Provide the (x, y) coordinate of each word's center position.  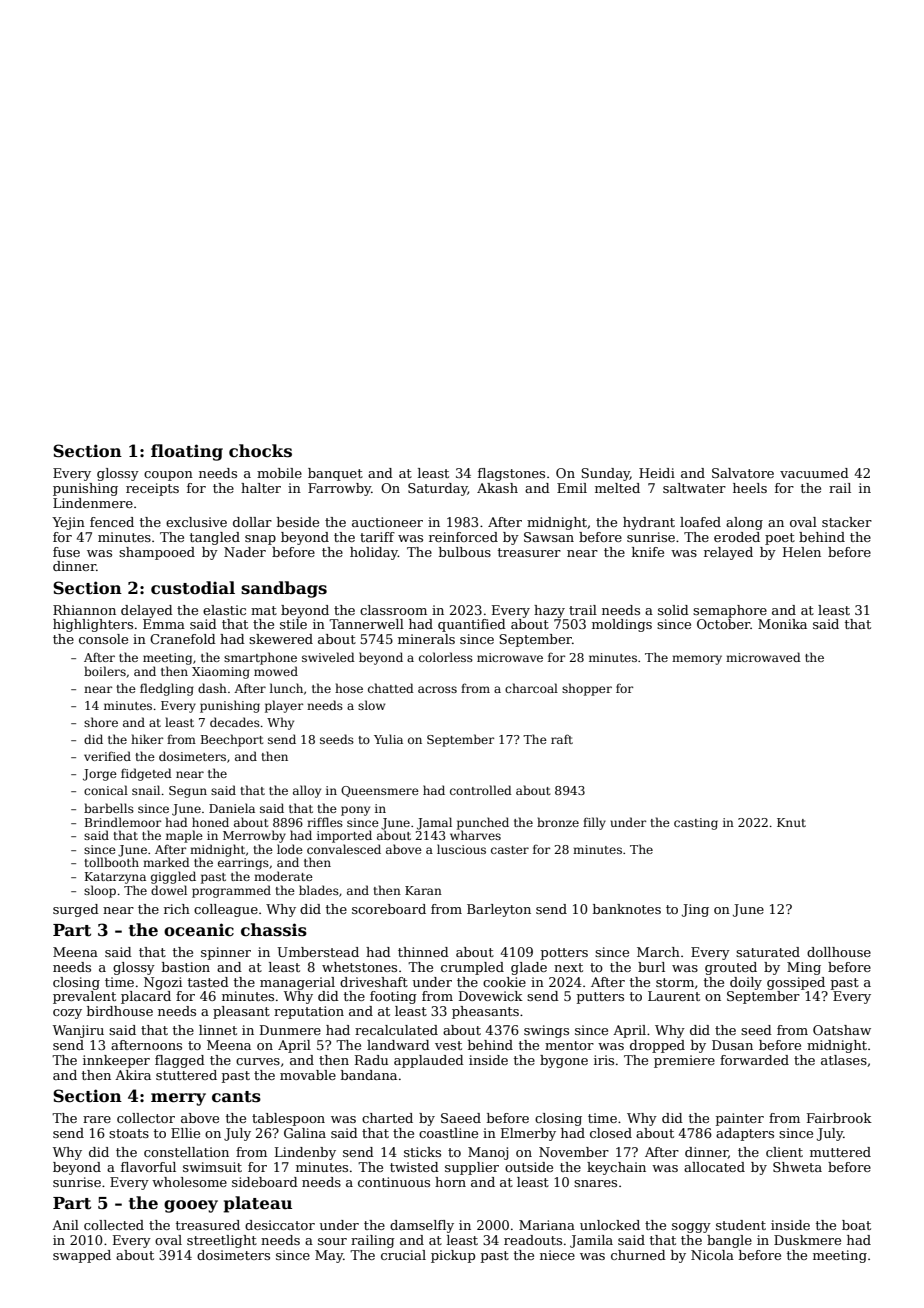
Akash (497, 488)
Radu (371, 1060)
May (329, 1256)
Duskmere (807, 1240)
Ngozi (163, 983)
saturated (768, 952)
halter (261, 488)
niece (557, 1255)
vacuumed (814, 473)
